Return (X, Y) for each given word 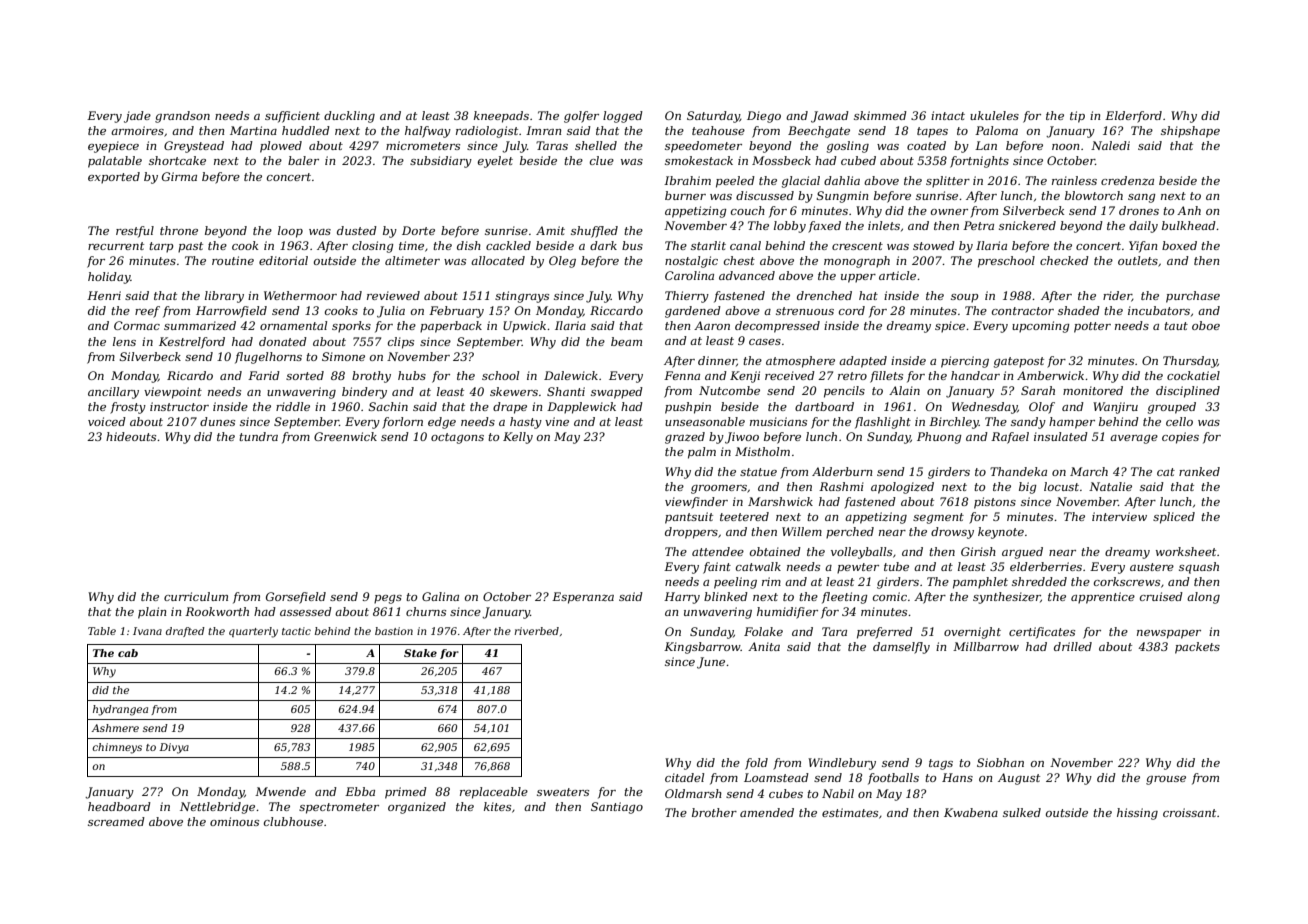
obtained (775, 551)
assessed (306, 611)
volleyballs (861, 553)
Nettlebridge (217, 808)
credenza (1127, 180)
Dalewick (571, 375)
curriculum (196, 596)
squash (1199, 568)
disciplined (1188, 392)
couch (748, 210)
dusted (357, 230)
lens (124, 341)
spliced (1174, 518)
